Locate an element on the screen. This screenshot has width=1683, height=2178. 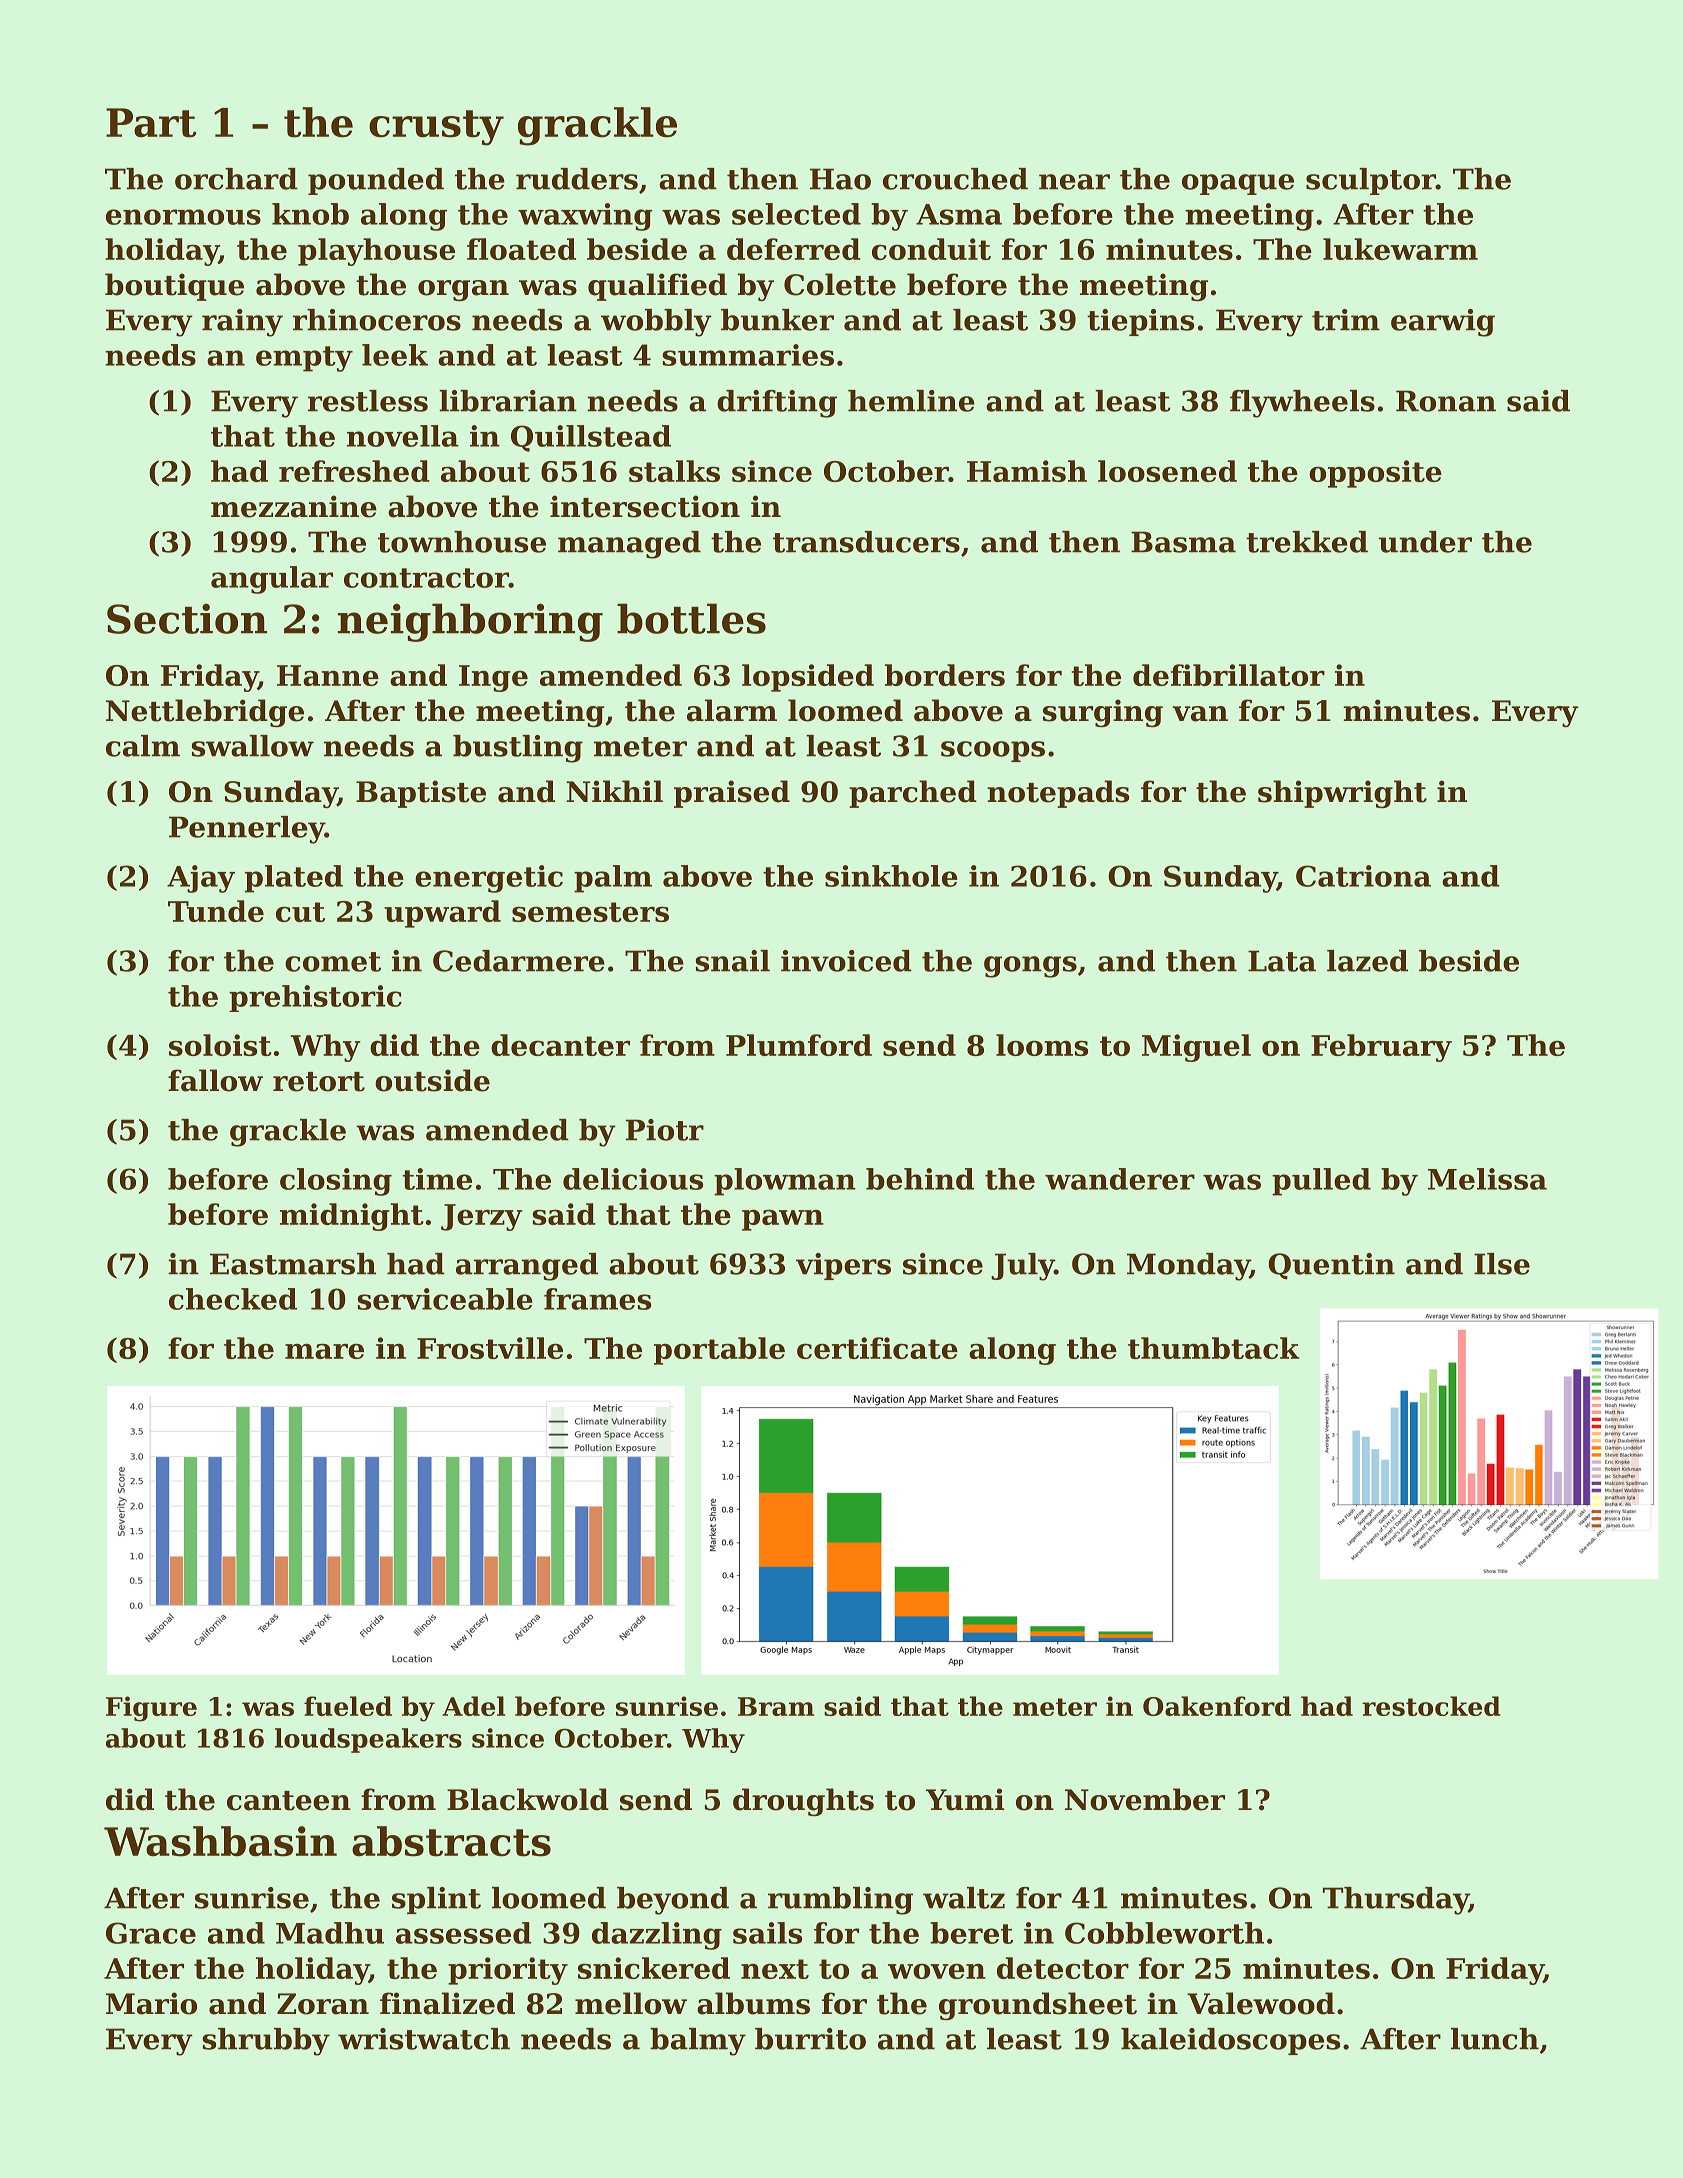
sculptor is located at coordinates (1371, 181).
